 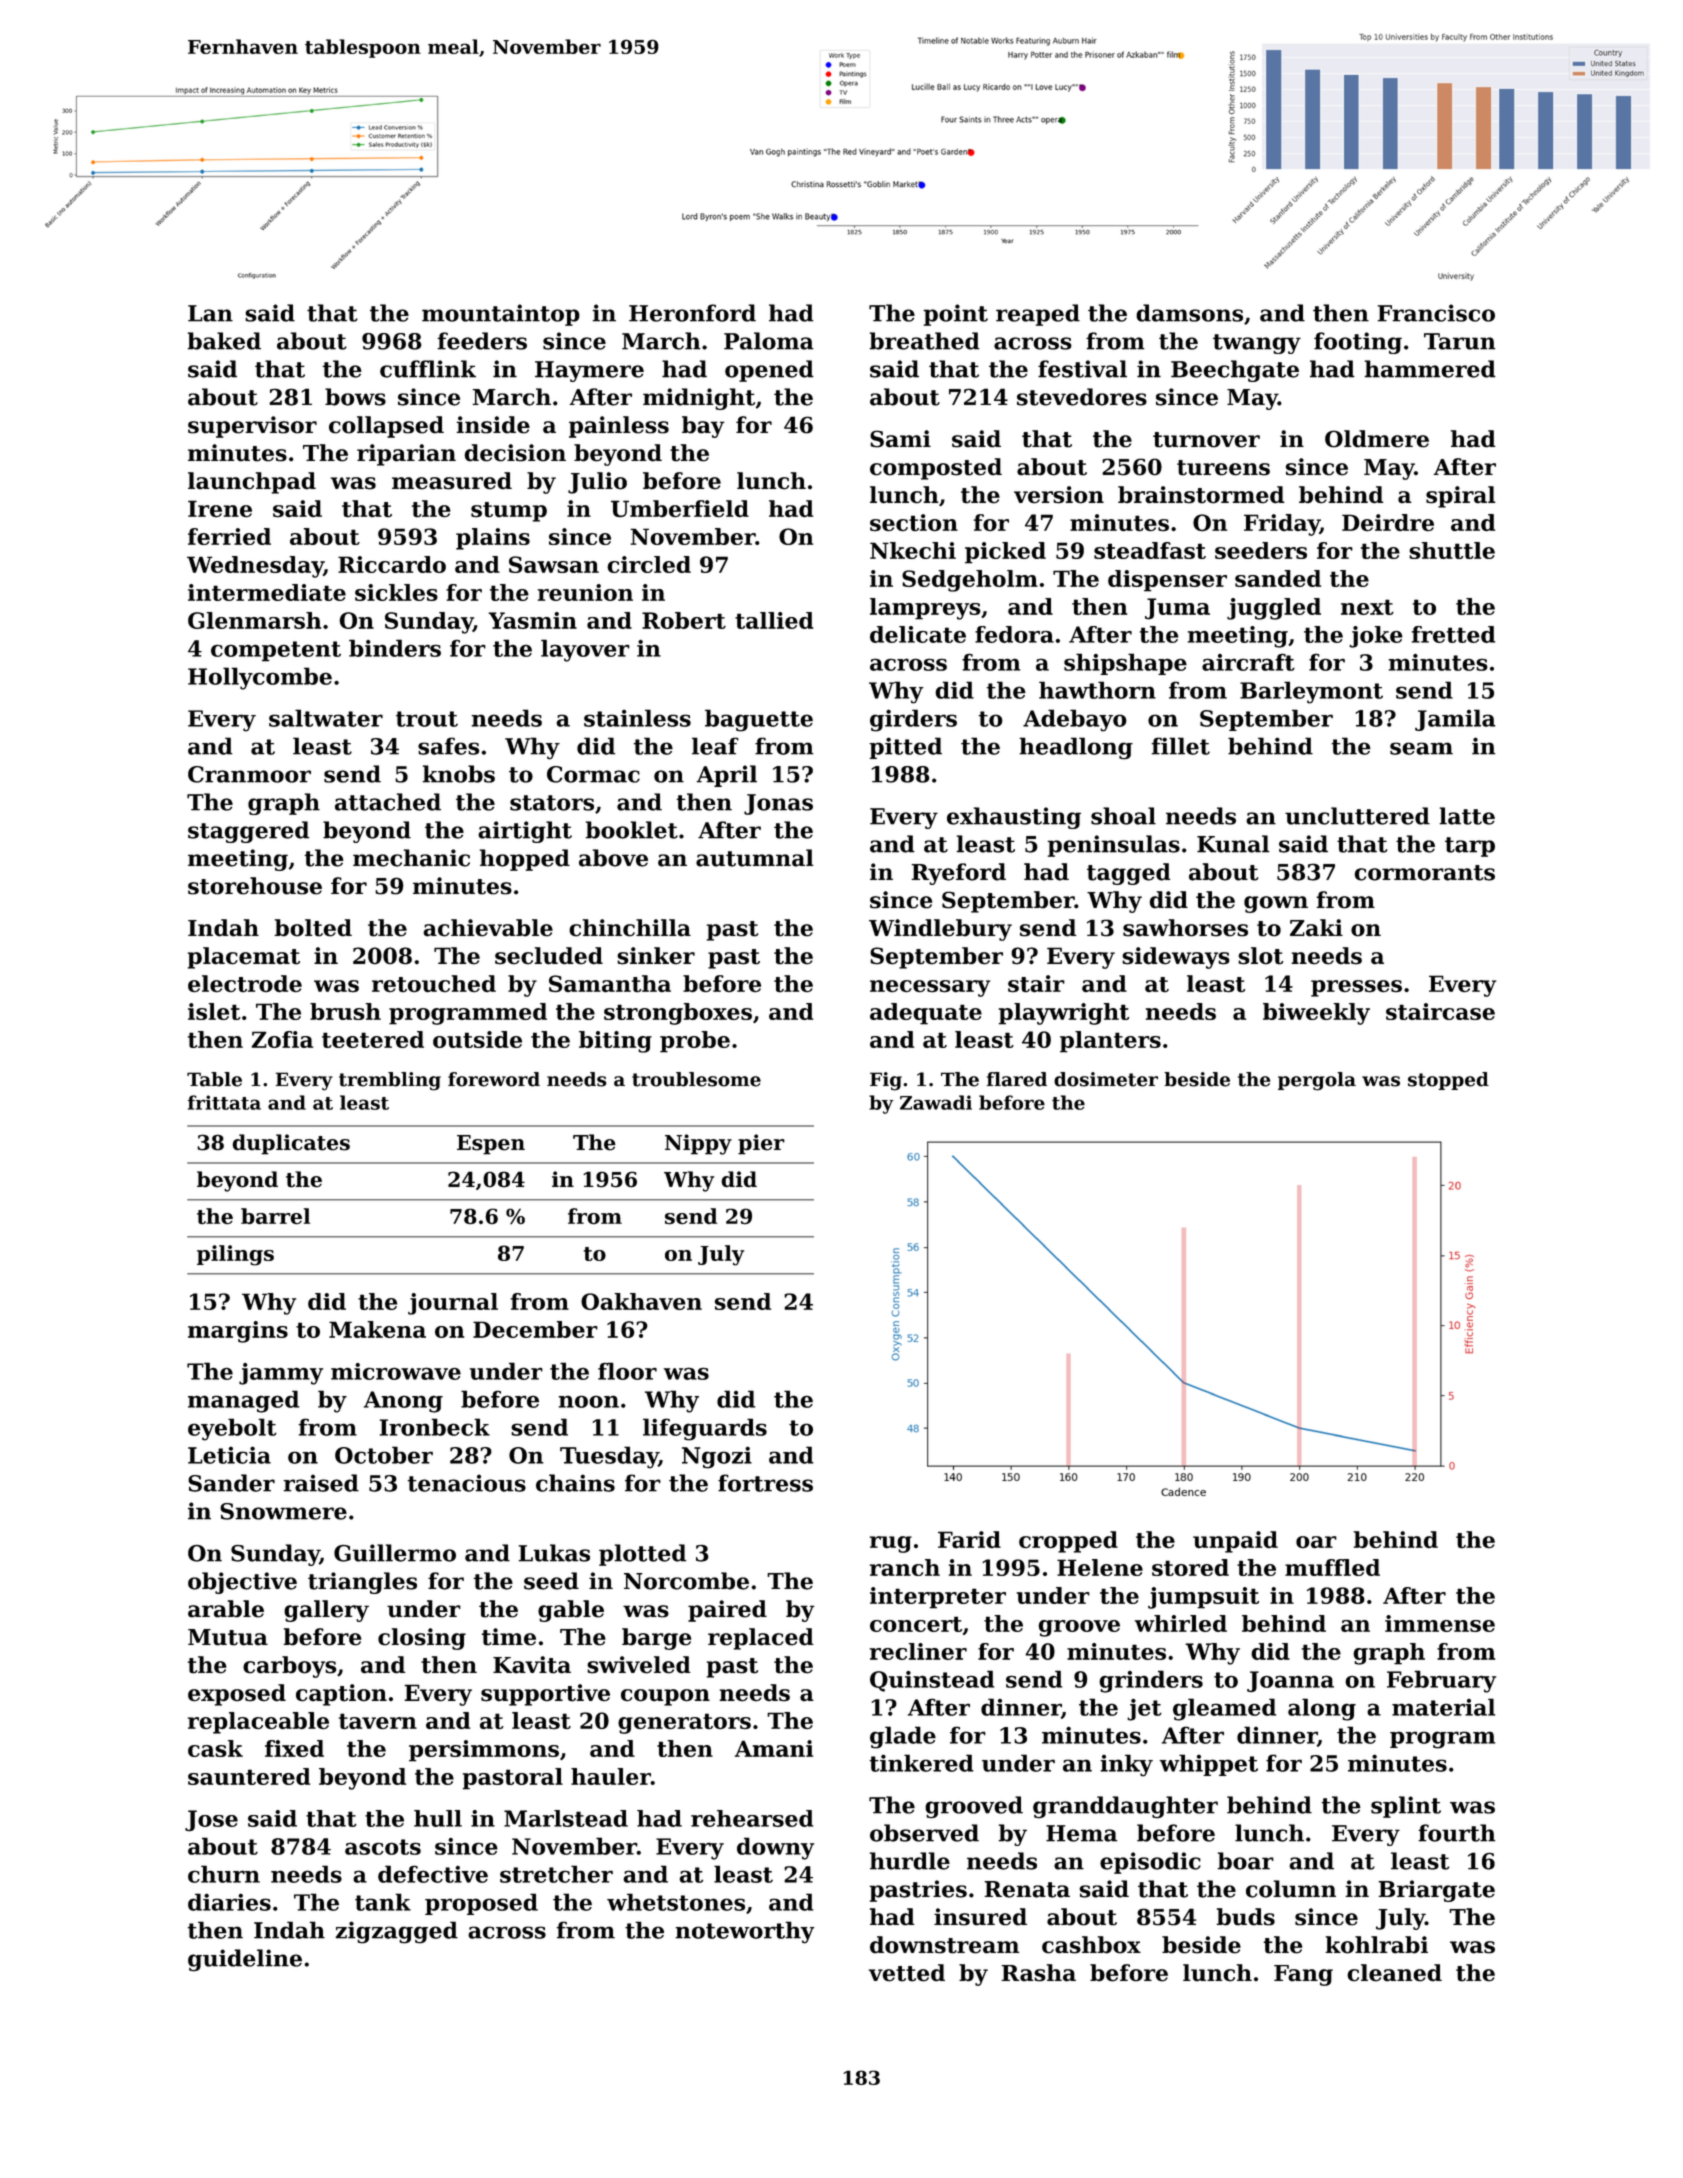 What do you see at coordinates (453, 1304) in the screenshot?
I see `journal` at bounding box center [453, 1304].
